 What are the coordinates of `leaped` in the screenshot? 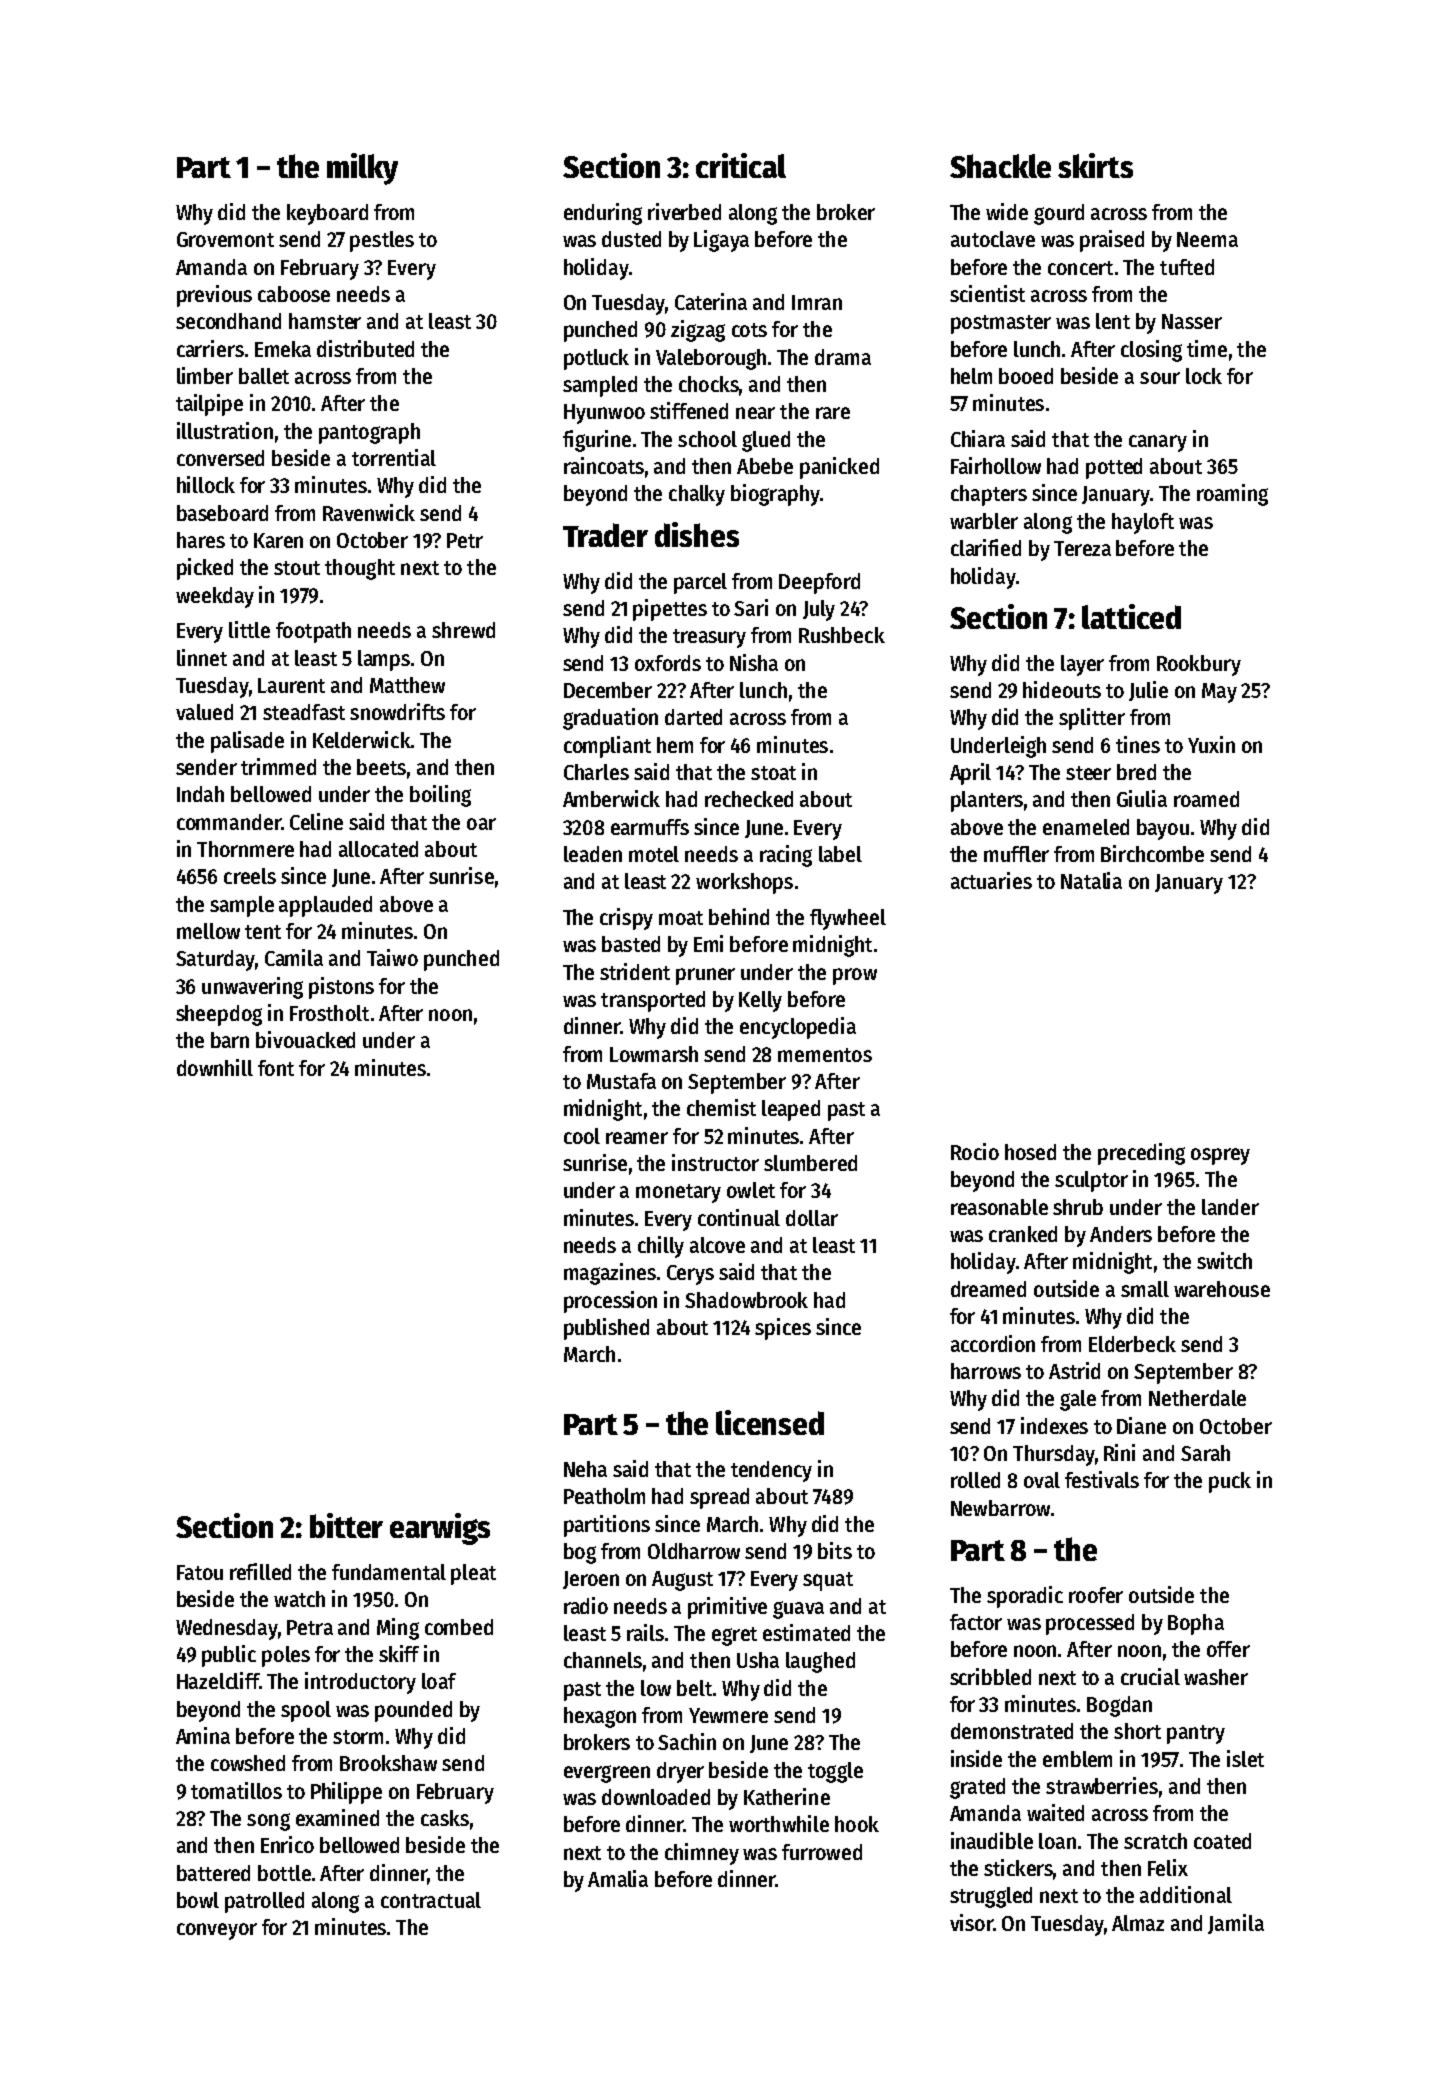 It's located at (791, 1110).
